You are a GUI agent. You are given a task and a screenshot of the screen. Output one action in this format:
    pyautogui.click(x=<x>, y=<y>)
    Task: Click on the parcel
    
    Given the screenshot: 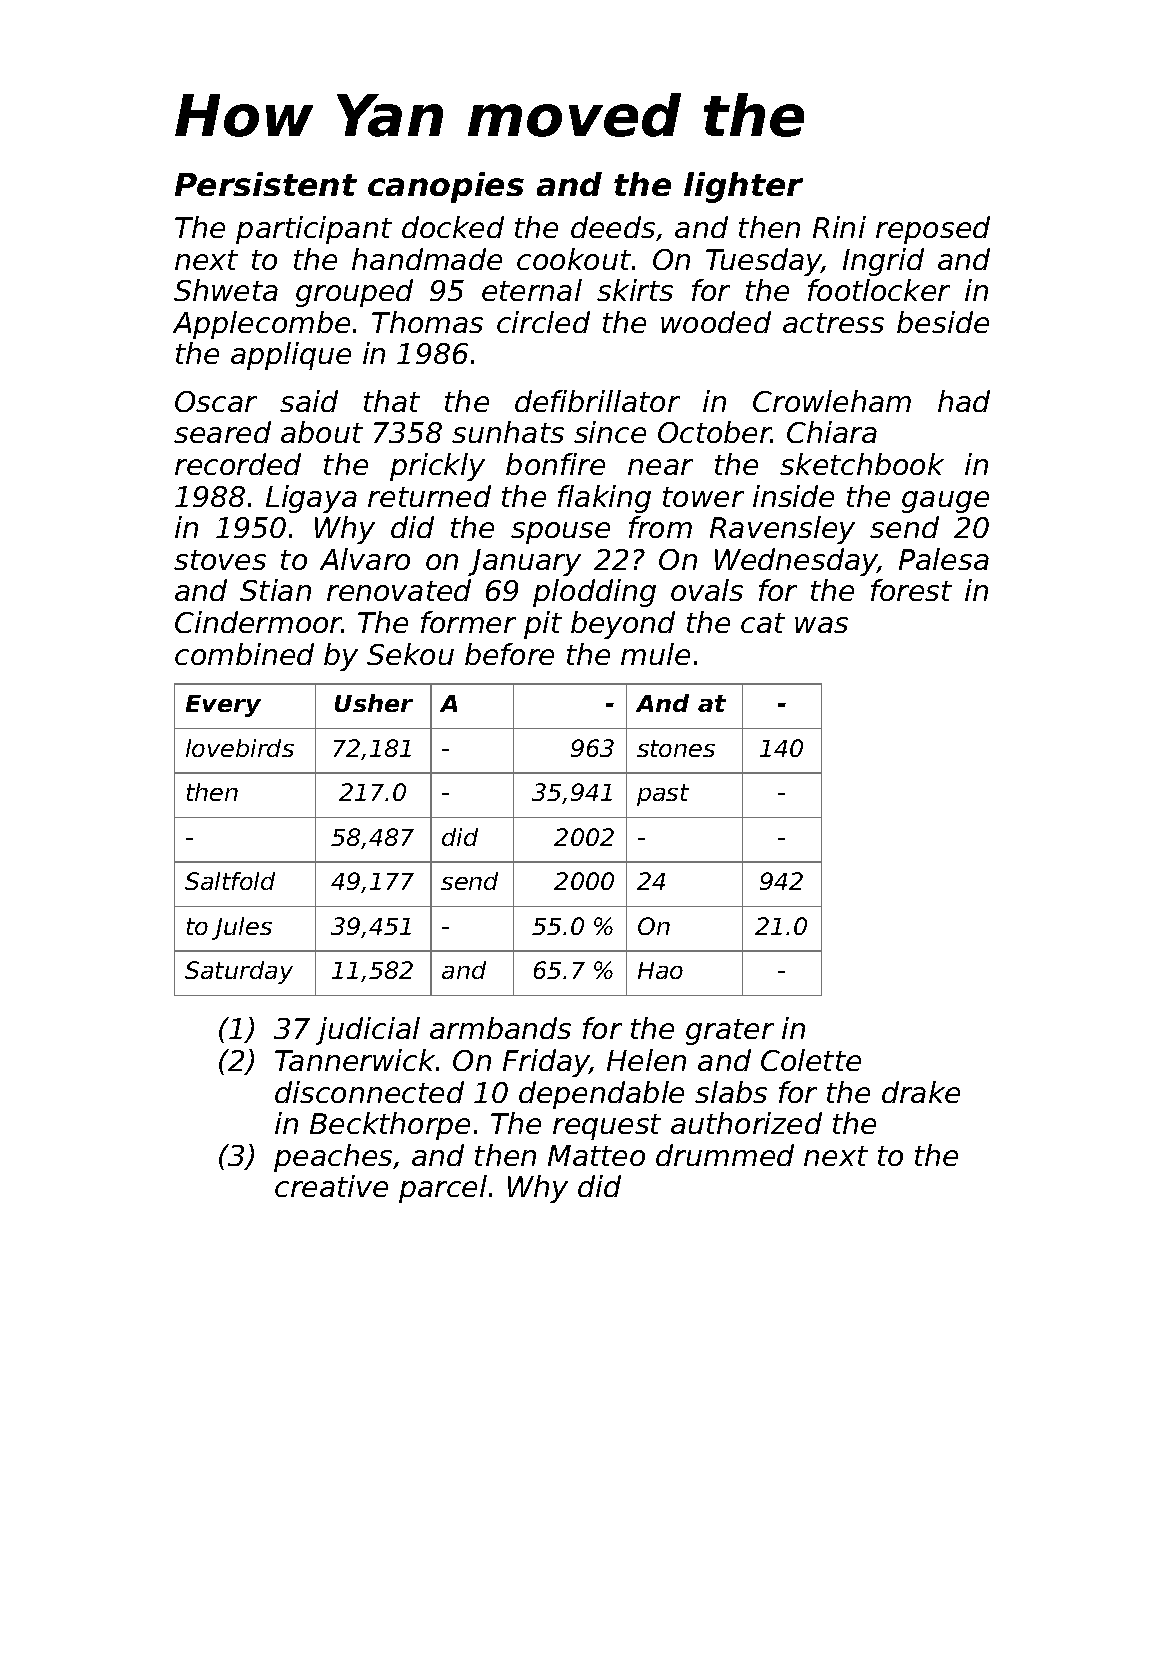 What is the action you would take?
    pyautogui.click(x=443, y=1189)
